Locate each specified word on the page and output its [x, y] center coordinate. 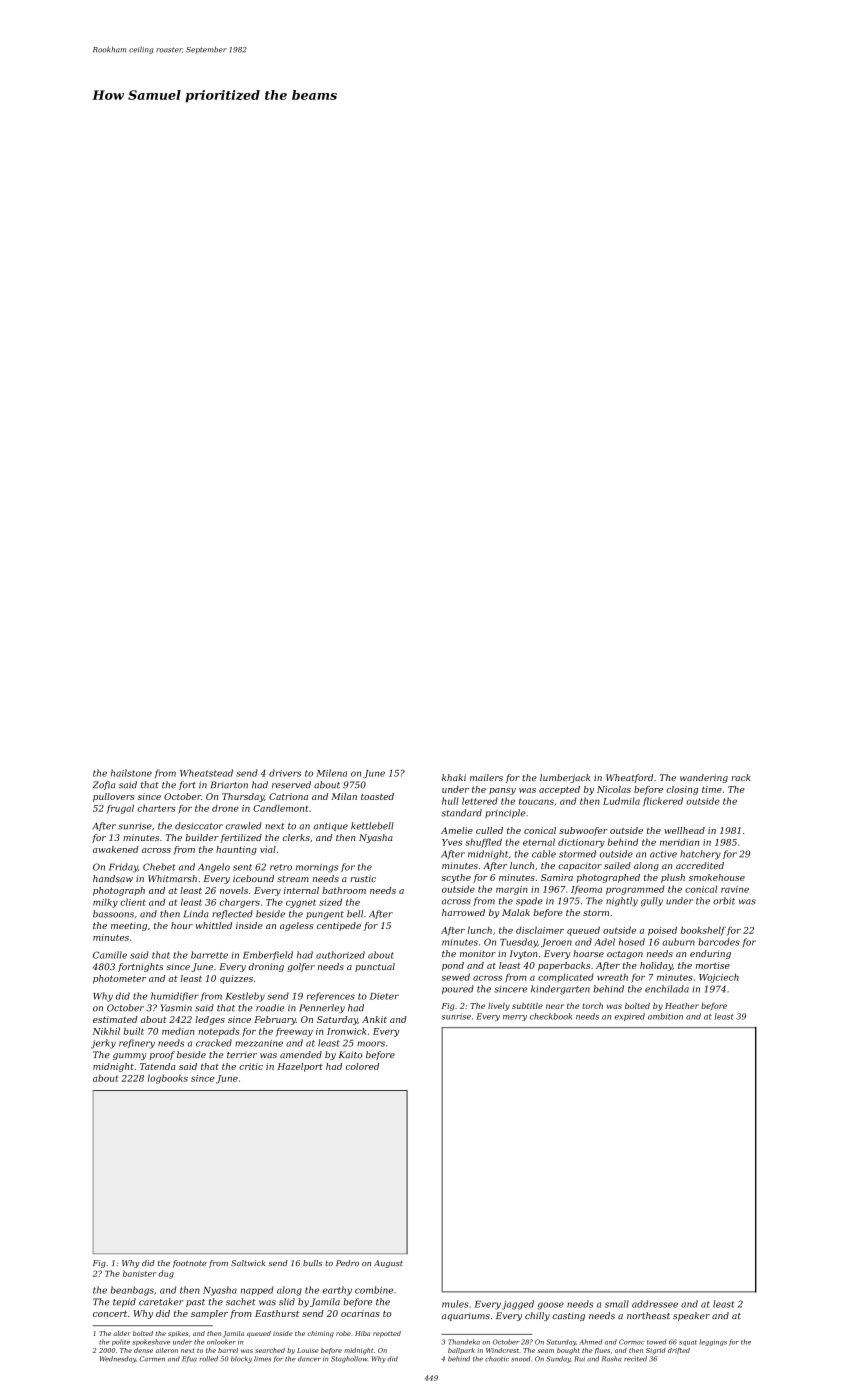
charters [156, 808]
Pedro [347, 1263]
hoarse [588, 953]
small [617, 1304]
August [388, 1264]
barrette [209, 955]
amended [301, 1054]
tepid [124, 1302]
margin [512, 890]
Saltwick [248, 1263]
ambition [665, 1016]
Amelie [457, 830]
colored [362, 1066]
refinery [137, 1044]
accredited [700, 865]
